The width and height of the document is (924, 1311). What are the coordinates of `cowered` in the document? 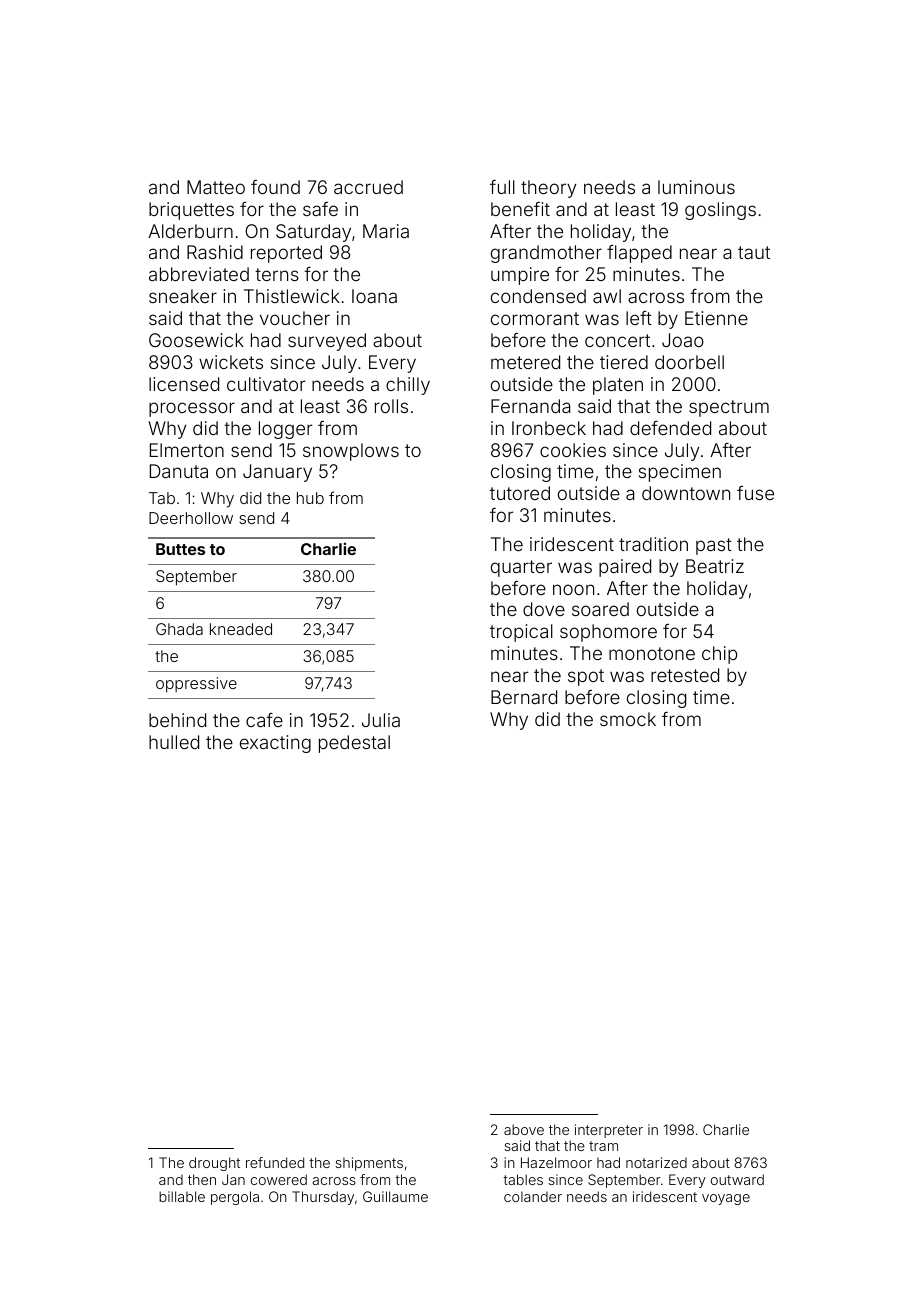 It's located at (279, 1179).
